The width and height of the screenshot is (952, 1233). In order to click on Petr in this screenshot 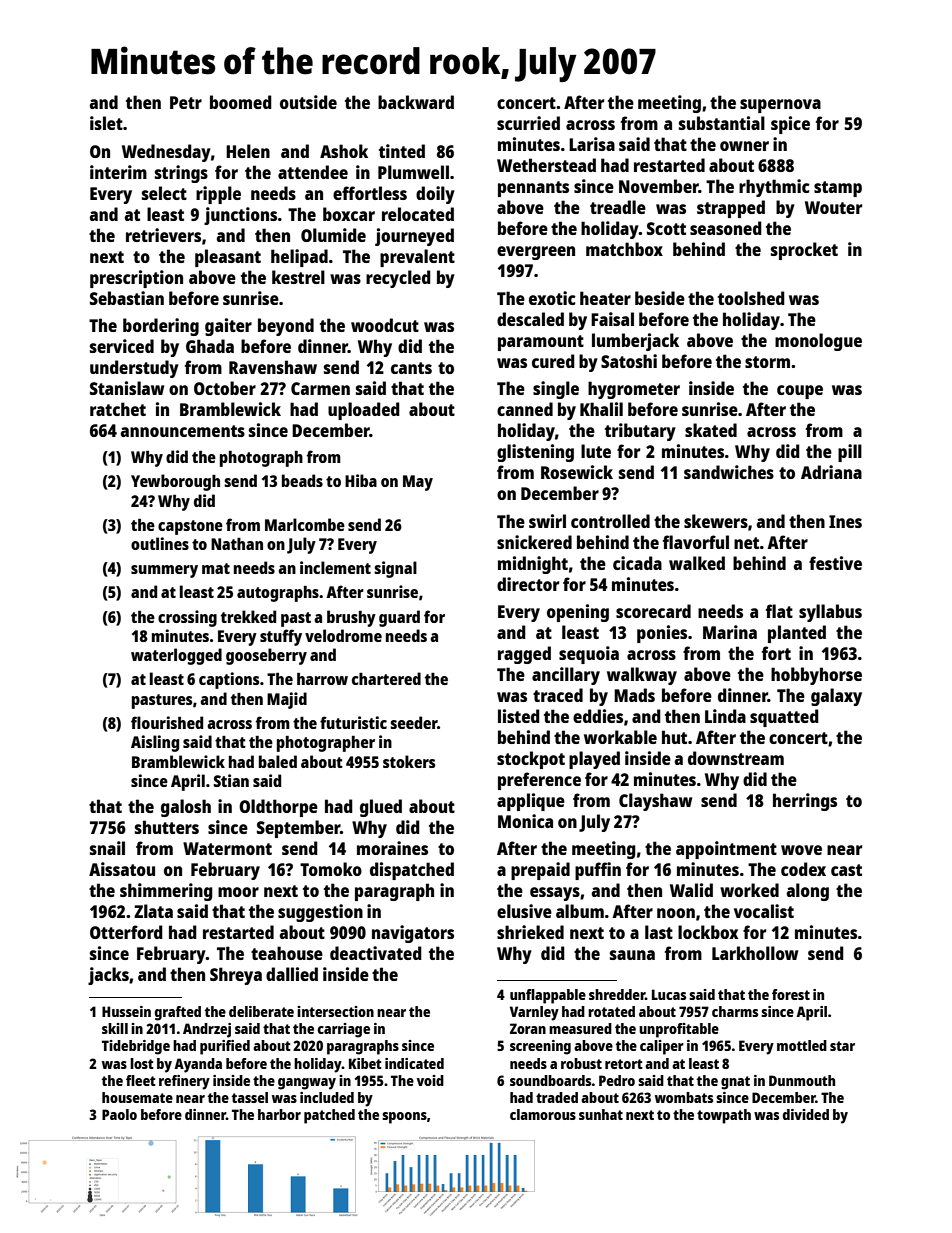, I will do `click(186, 102)`.
